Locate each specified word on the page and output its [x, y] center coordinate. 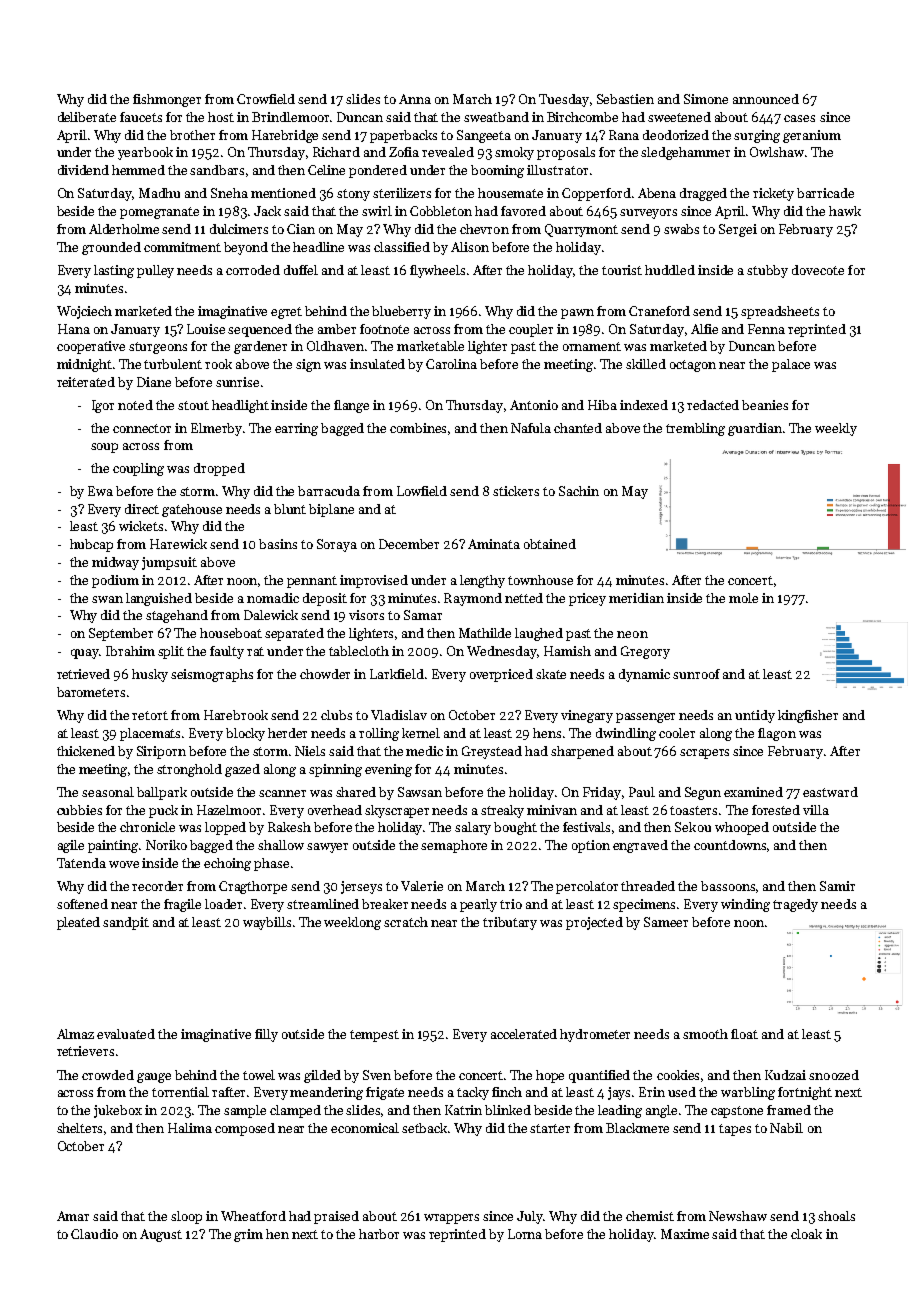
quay [85, 654]
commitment [182, 247]
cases [799, 118]
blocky [245, 734]
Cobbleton [441, 211]
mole [743, 598]
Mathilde [485, 633]
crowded [108, 1075]
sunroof [696, 674]
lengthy [482, 581]
